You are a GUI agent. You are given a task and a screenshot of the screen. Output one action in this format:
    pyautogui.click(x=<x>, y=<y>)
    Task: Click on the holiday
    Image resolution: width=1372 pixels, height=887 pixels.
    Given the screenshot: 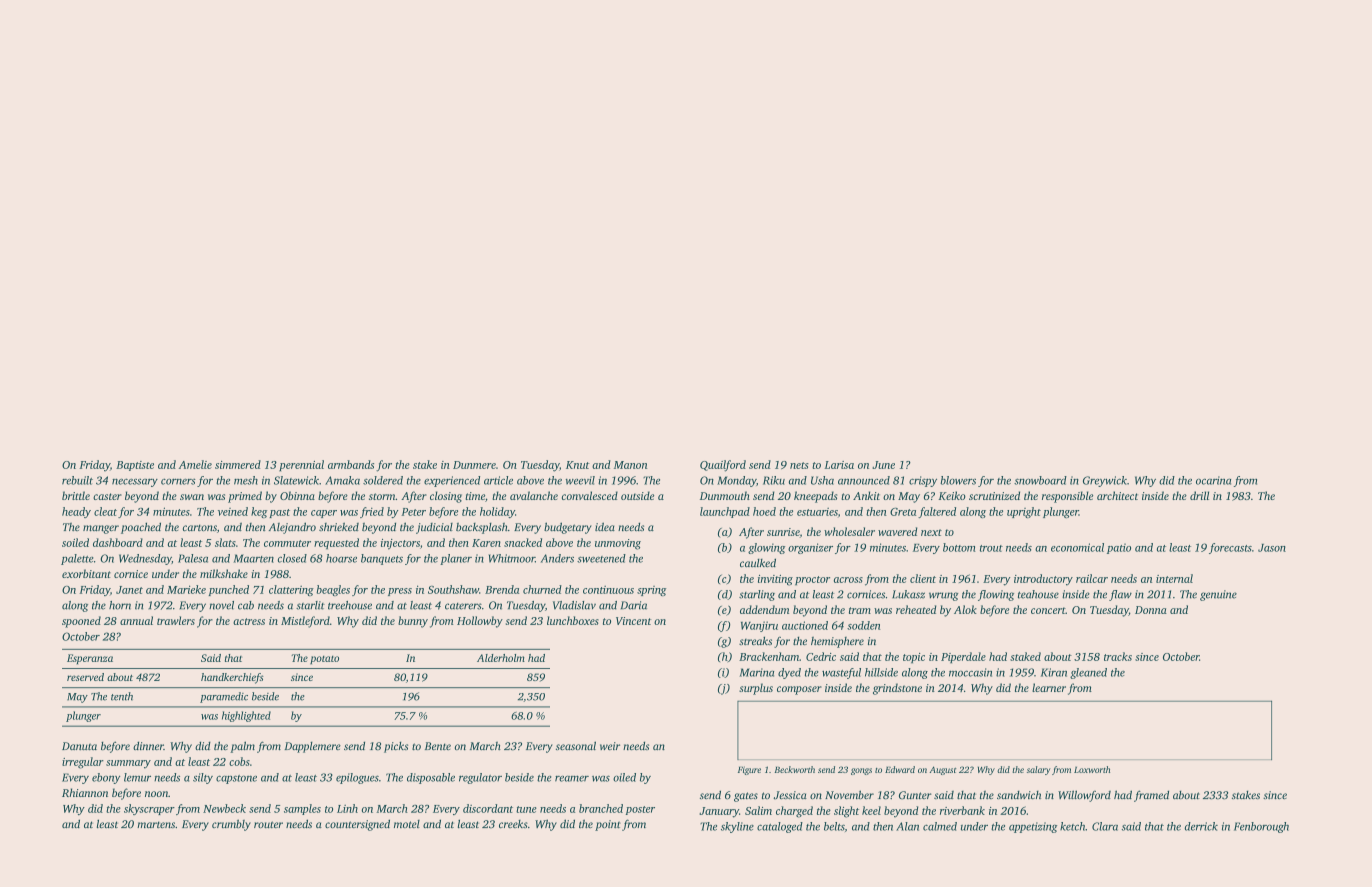 What is the action you would take?
    pyautogui.click(x=497, y=512)
